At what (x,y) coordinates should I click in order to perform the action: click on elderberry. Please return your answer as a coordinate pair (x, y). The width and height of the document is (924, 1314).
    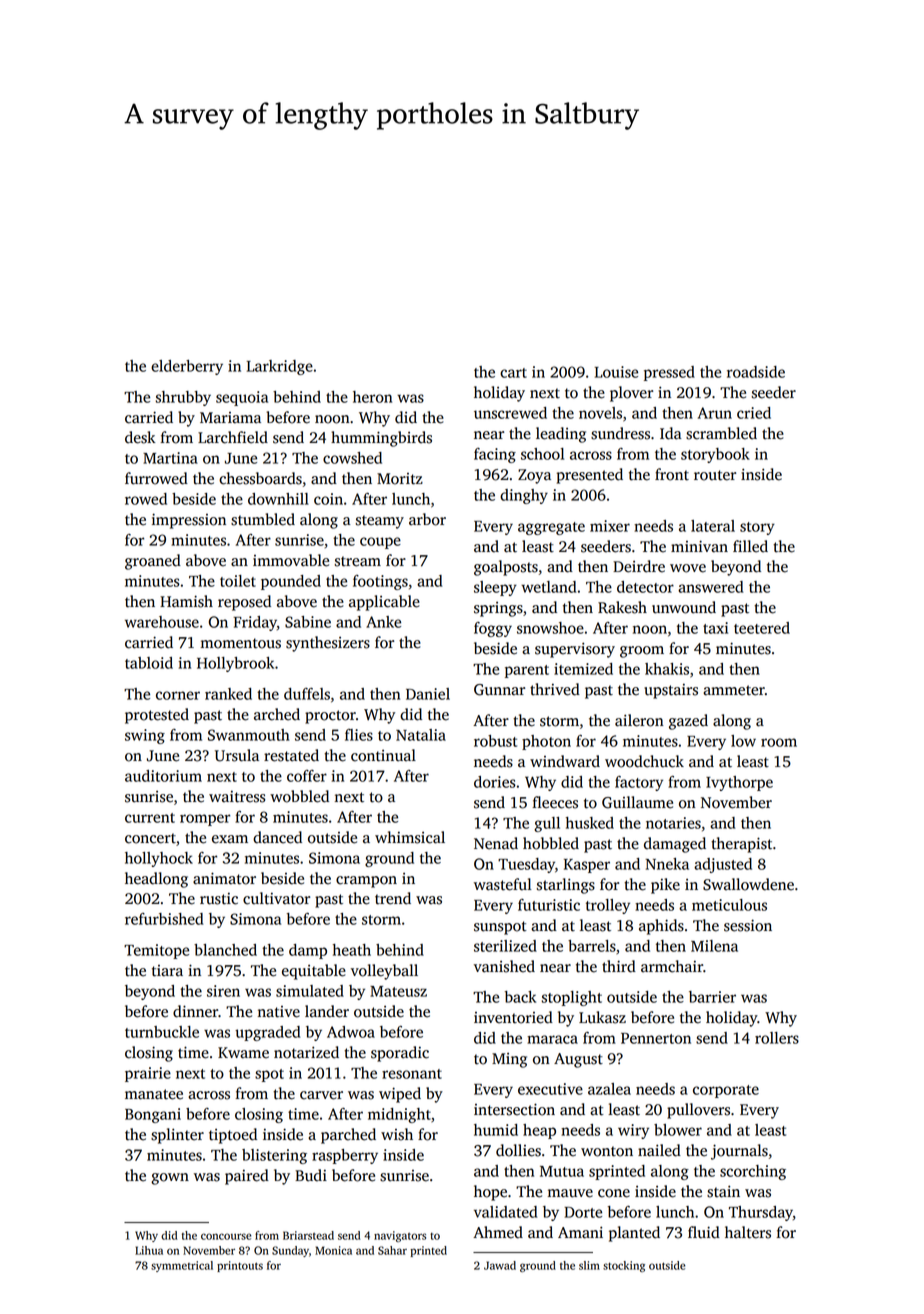
    Looking at the image, I should click on (187, 367).
